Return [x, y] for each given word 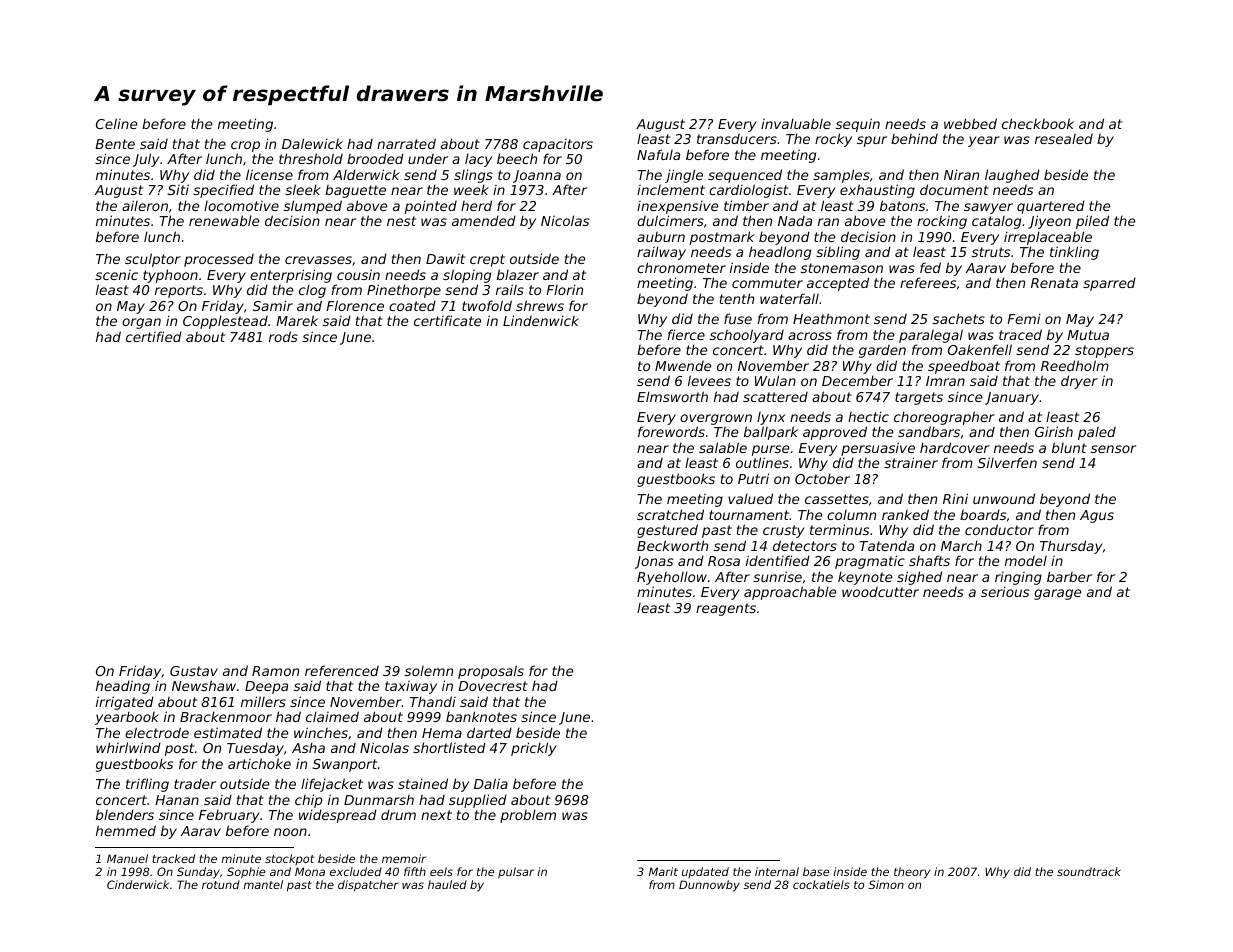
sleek [303, 189]
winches [321, 732]
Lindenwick [541, 320]
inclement [671, 190]
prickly [534, 749]
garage [1057, 594]
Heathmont [831, 318]
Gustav [194, 671]
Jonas [654, 562]
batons [902, 205]
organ [141, 323]
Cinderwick [138, 884]
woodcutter [880, 592]
